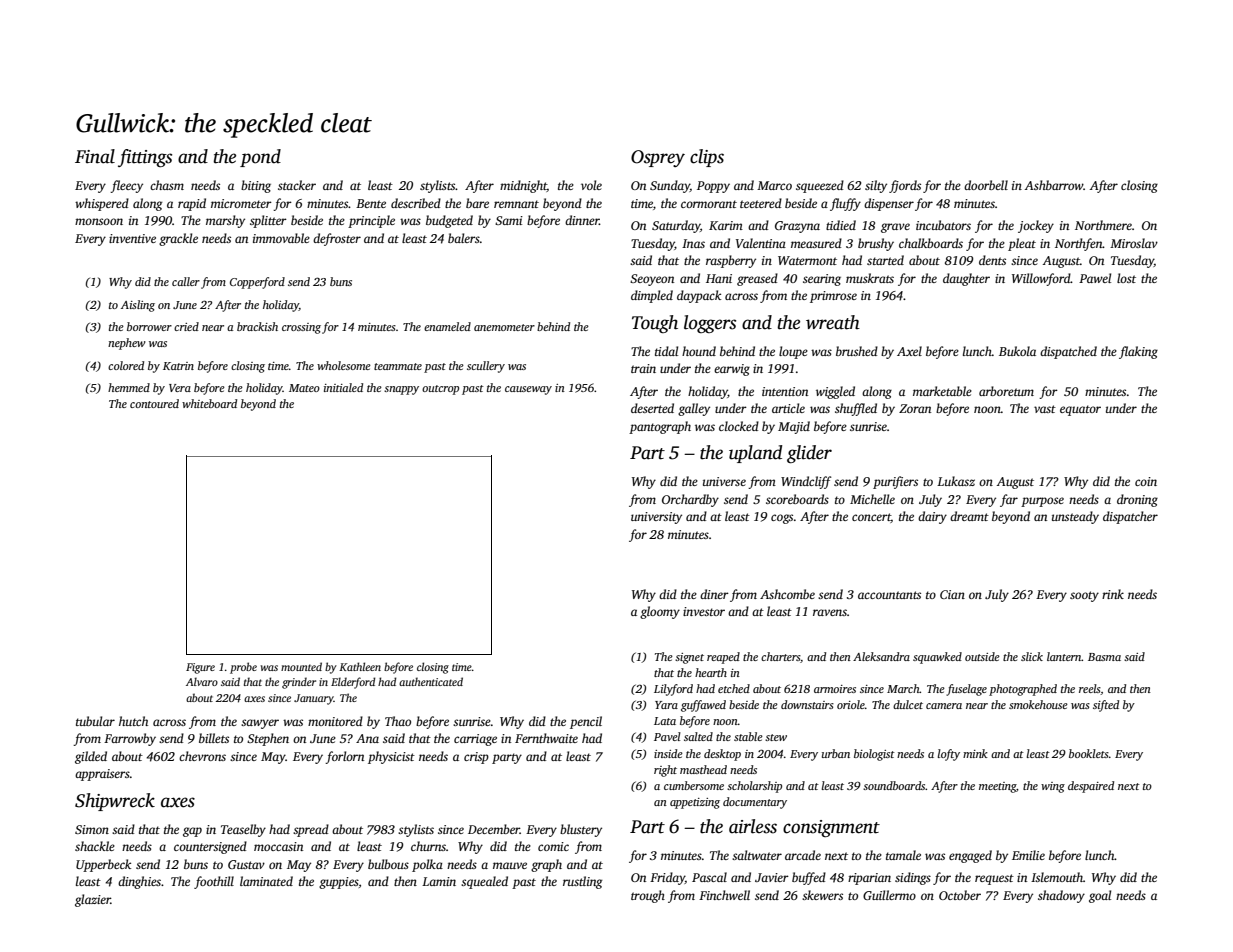 Image resolution: width=1233 pixels, height=952 pixels. What do you see at coordinates (871, 518) in the page?
I see `concert` at bounding box center [871, 518].
